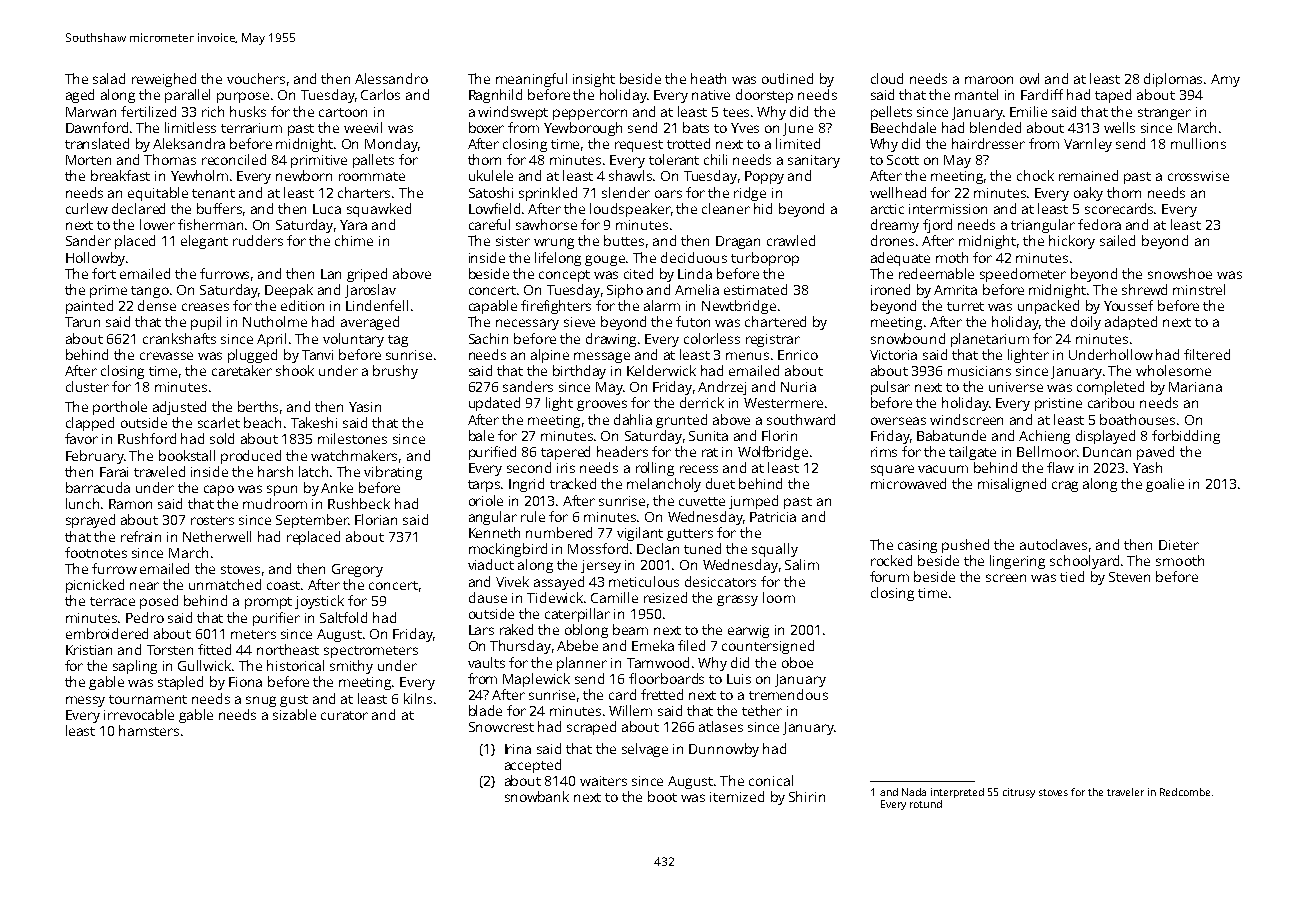  Describe the element at coordinates (359, 503) in the document. I see `Rushbeck` at that location.
